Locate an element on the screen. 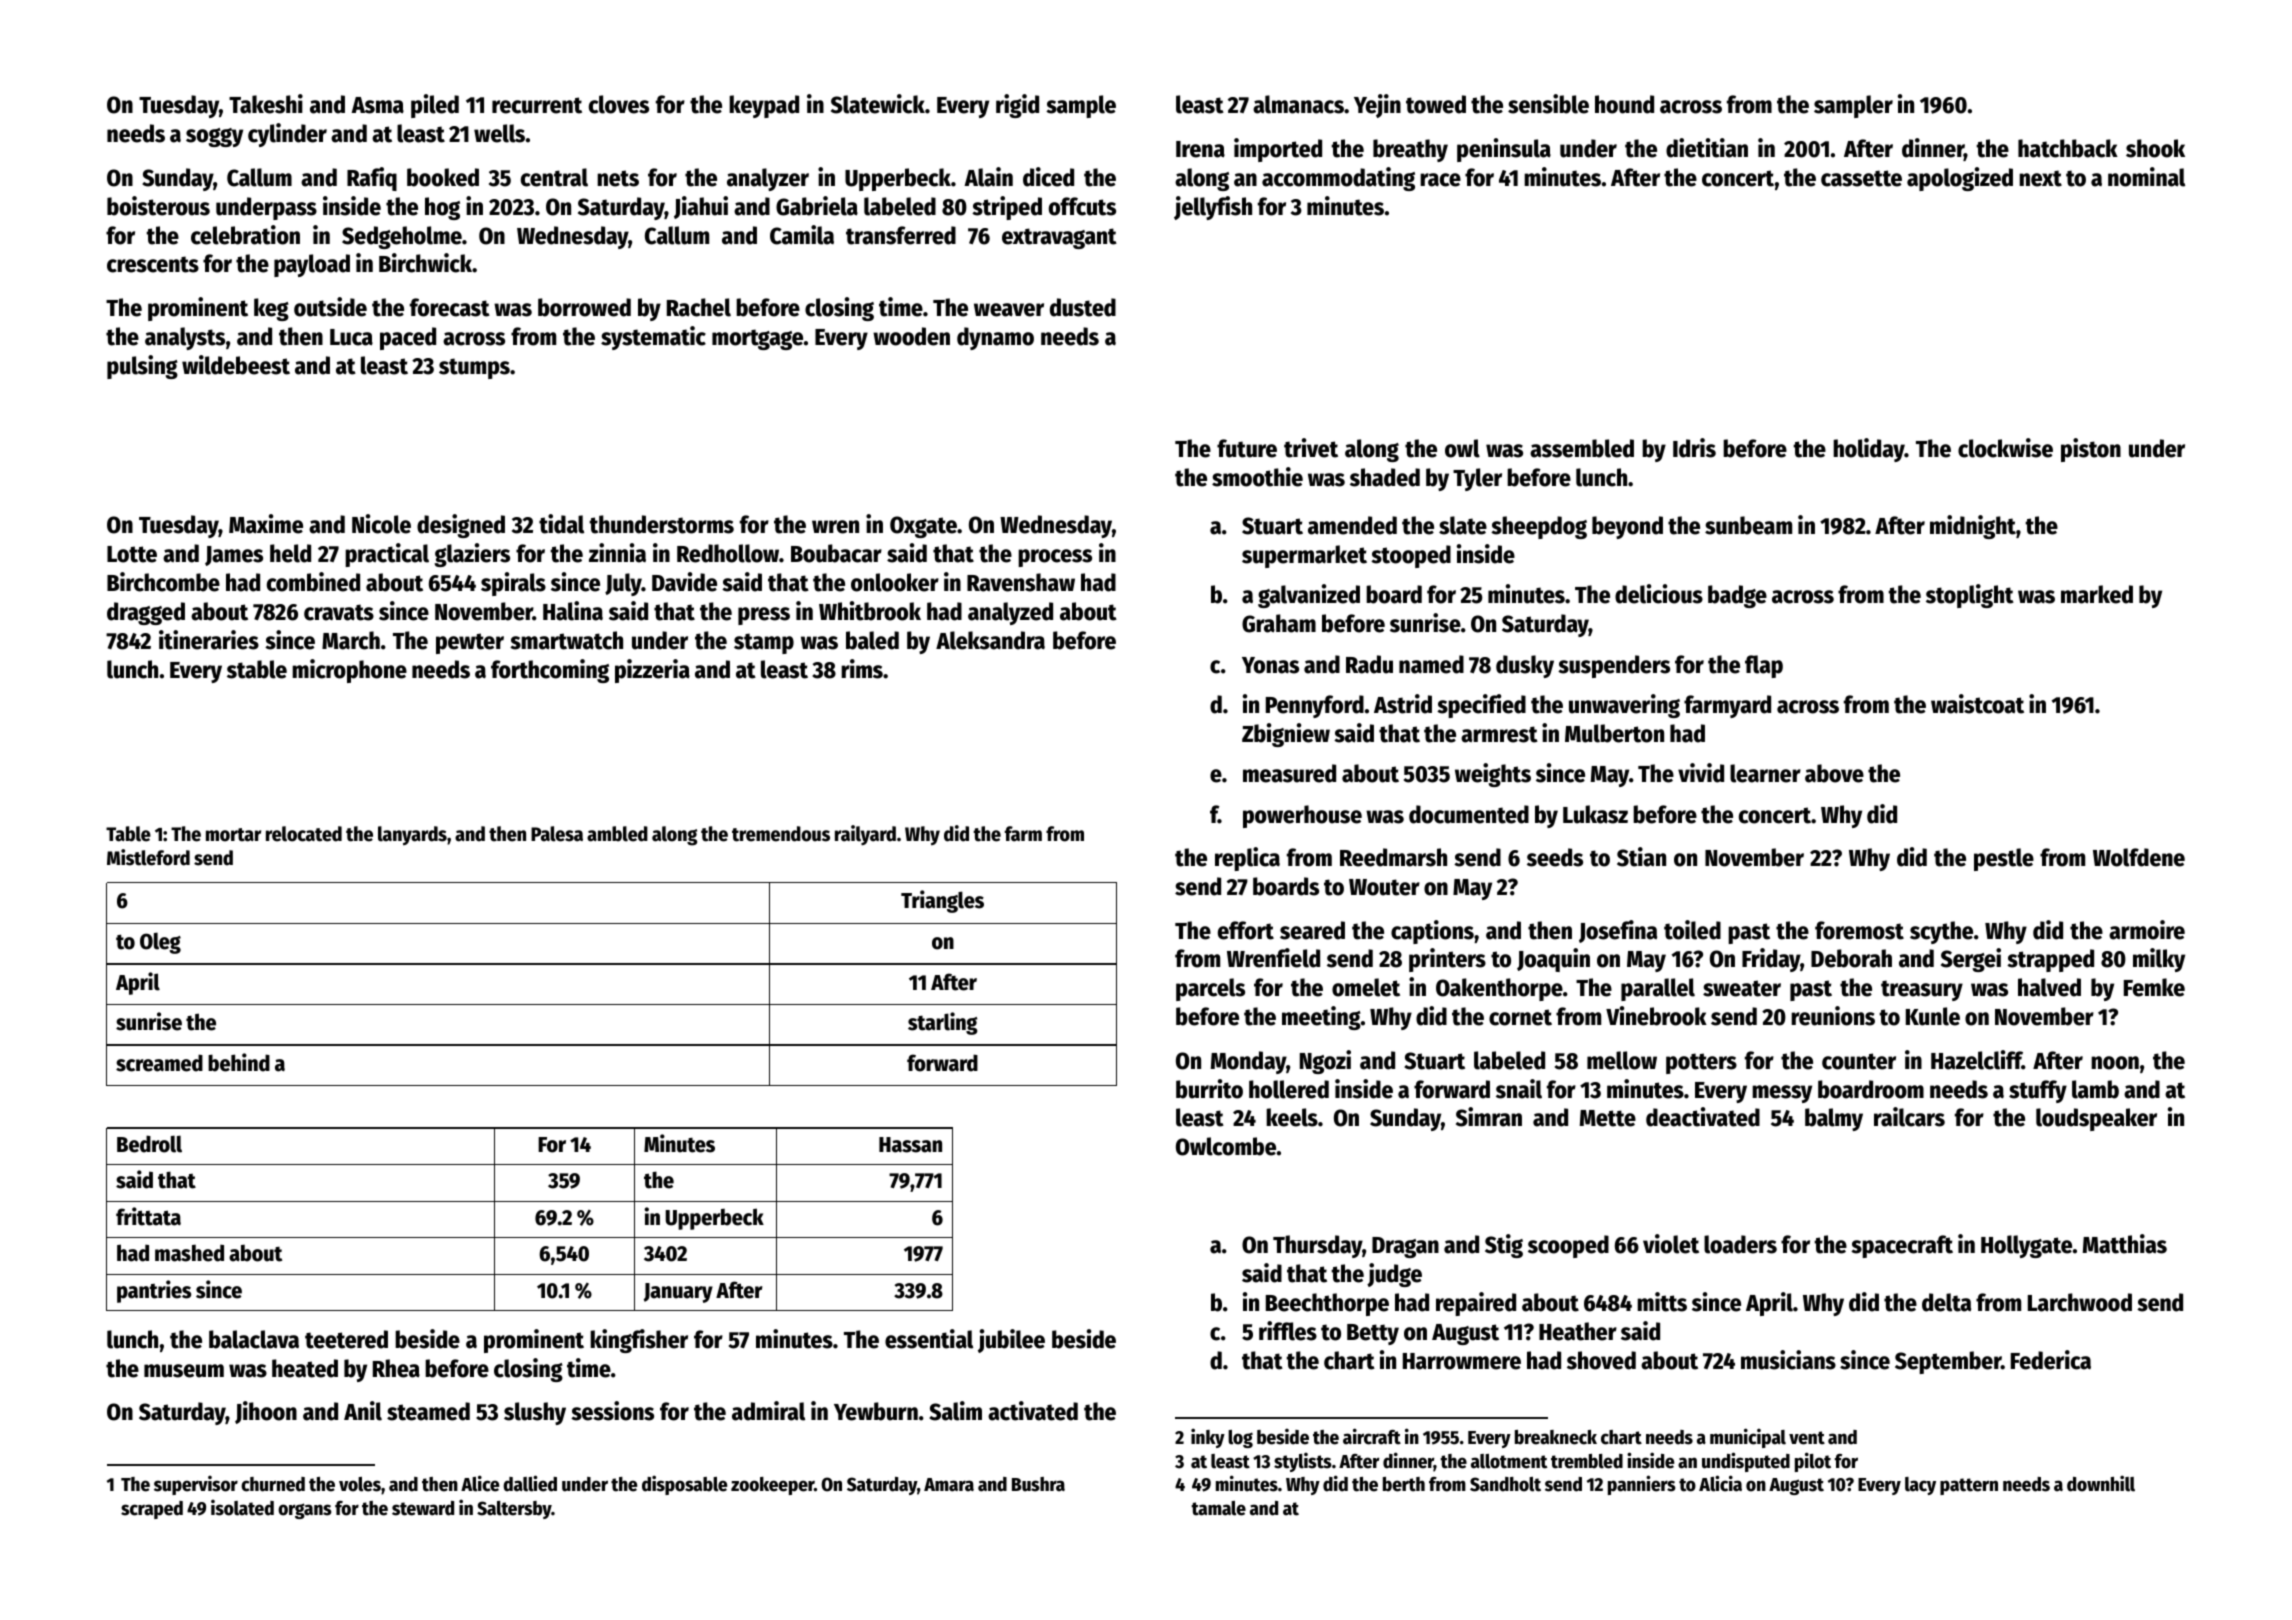 Image resolution: width=2292 pixels, height=1620 pixels. next is located at coordinates (2040, 178).
